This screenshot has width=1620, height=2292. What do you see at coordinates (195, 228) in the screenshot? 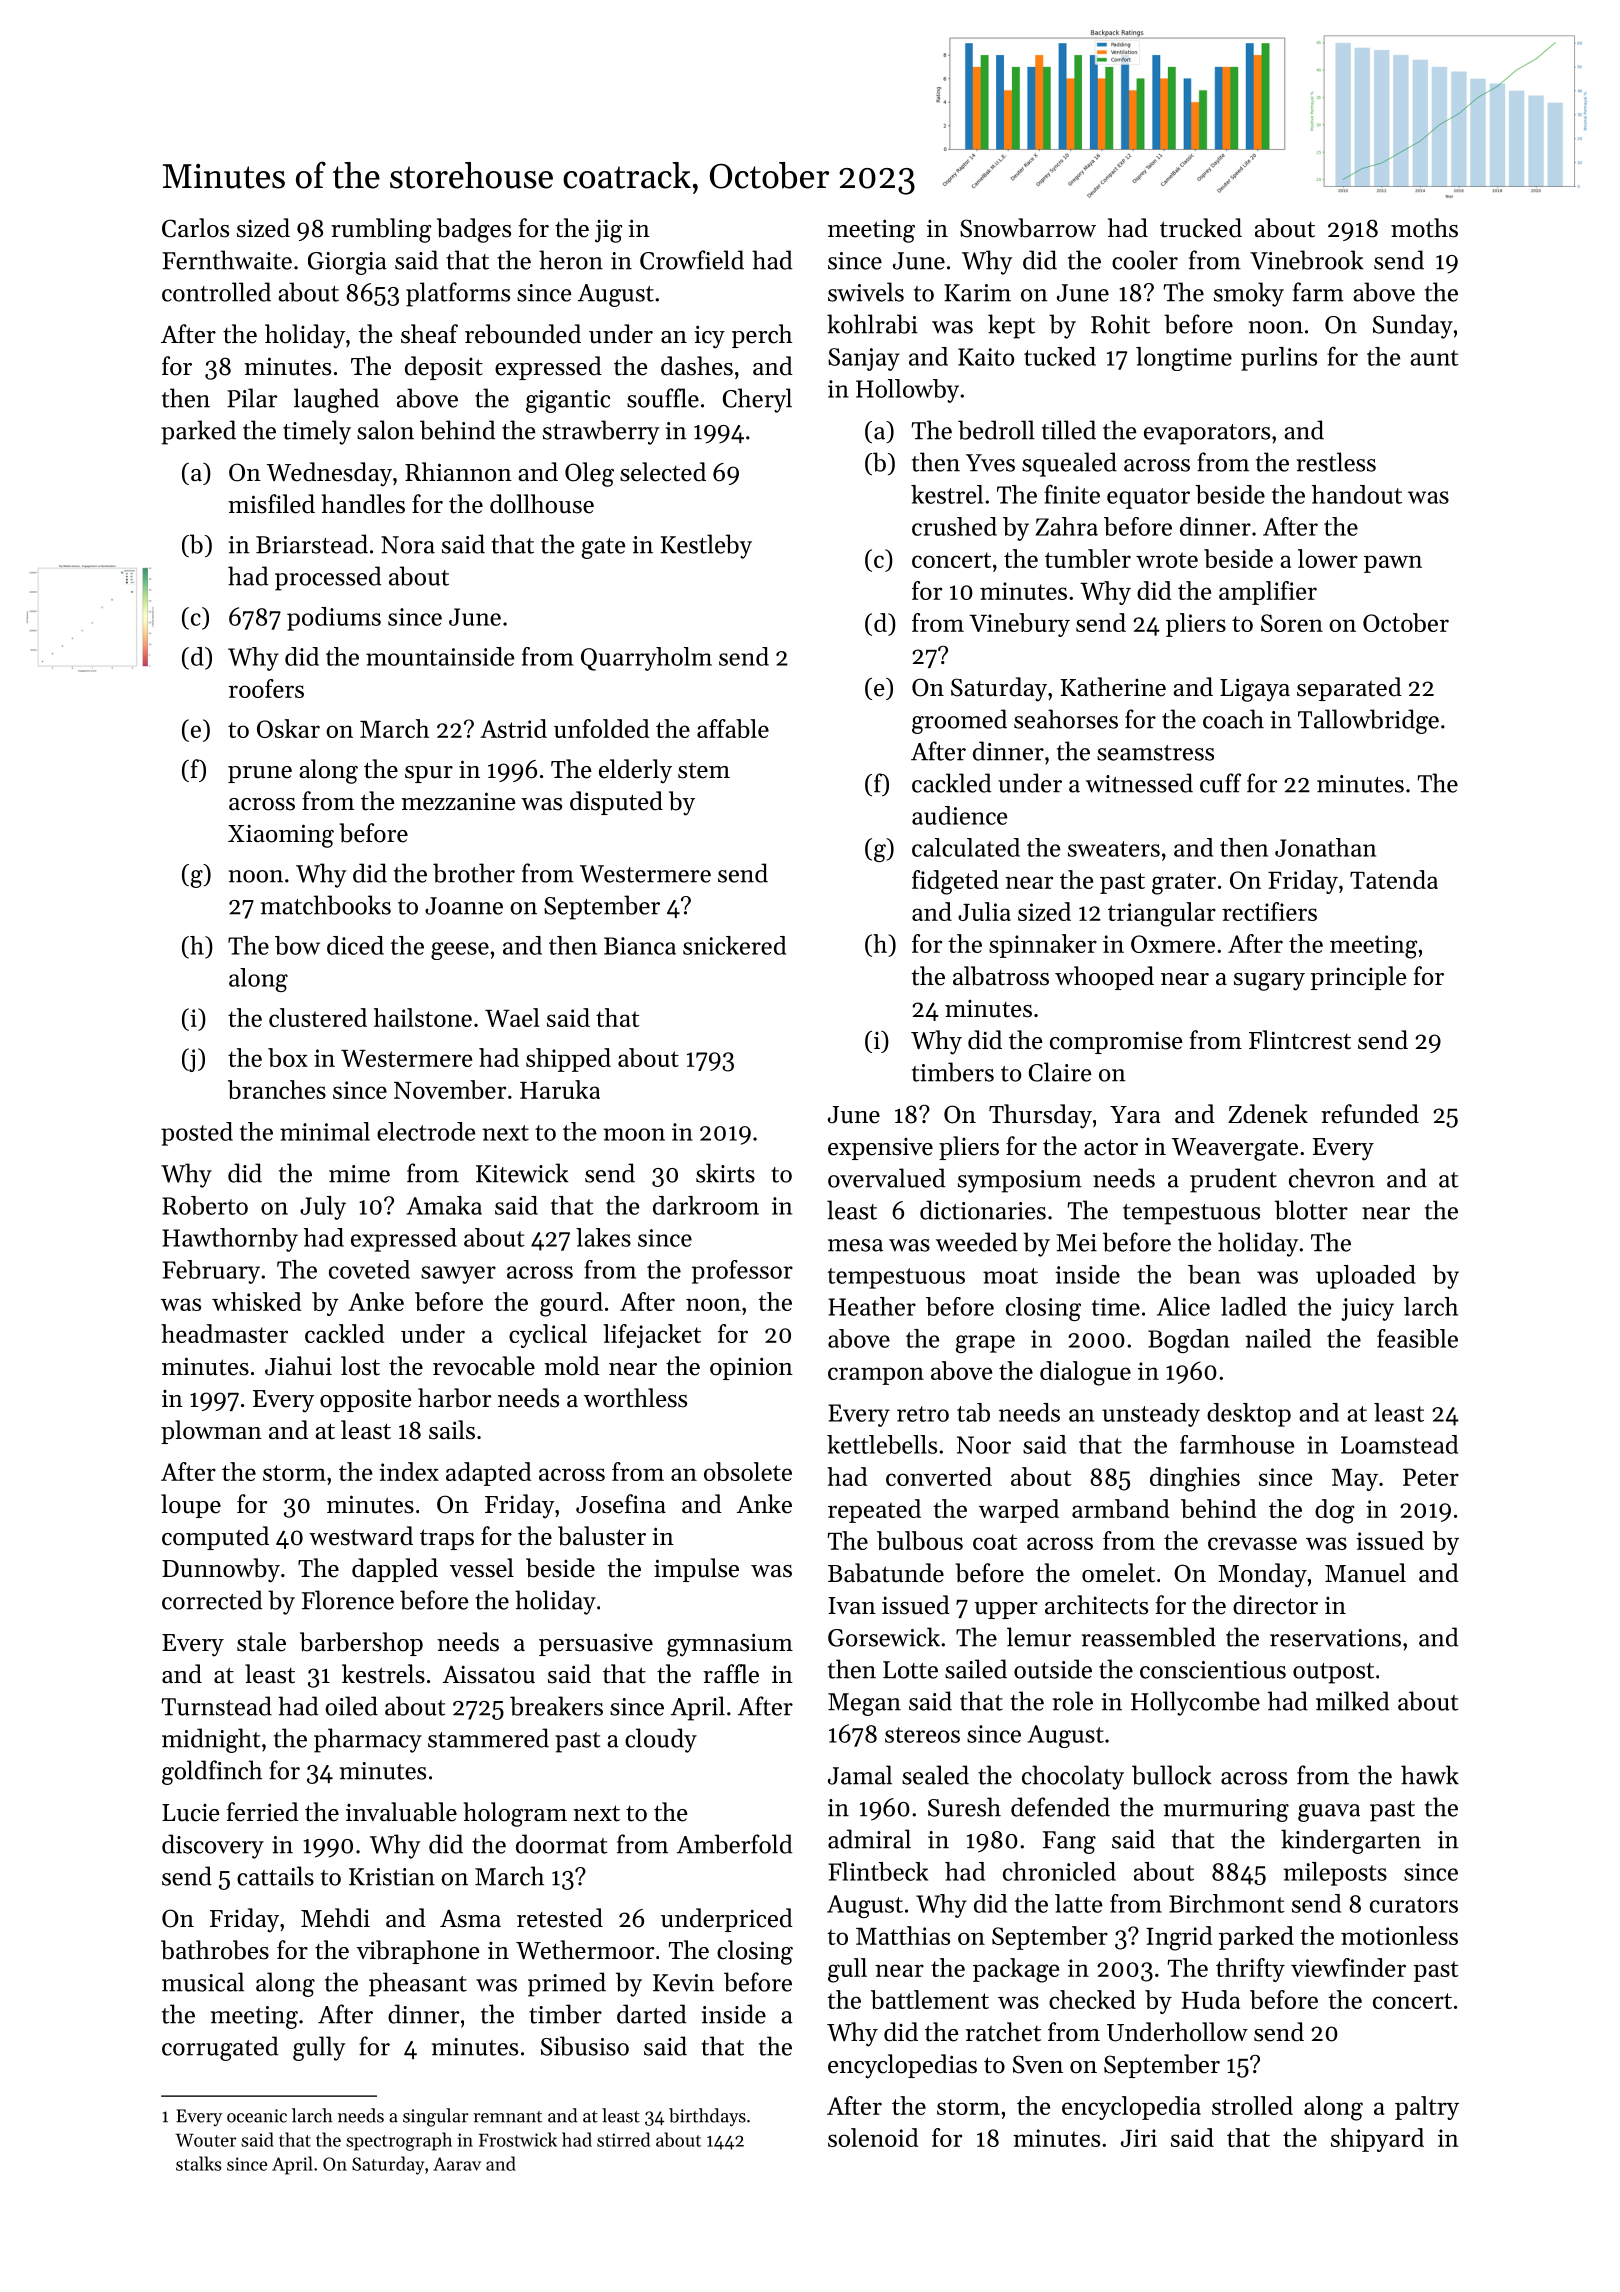
I see `Carlos` at bounding box center [195, 228].
